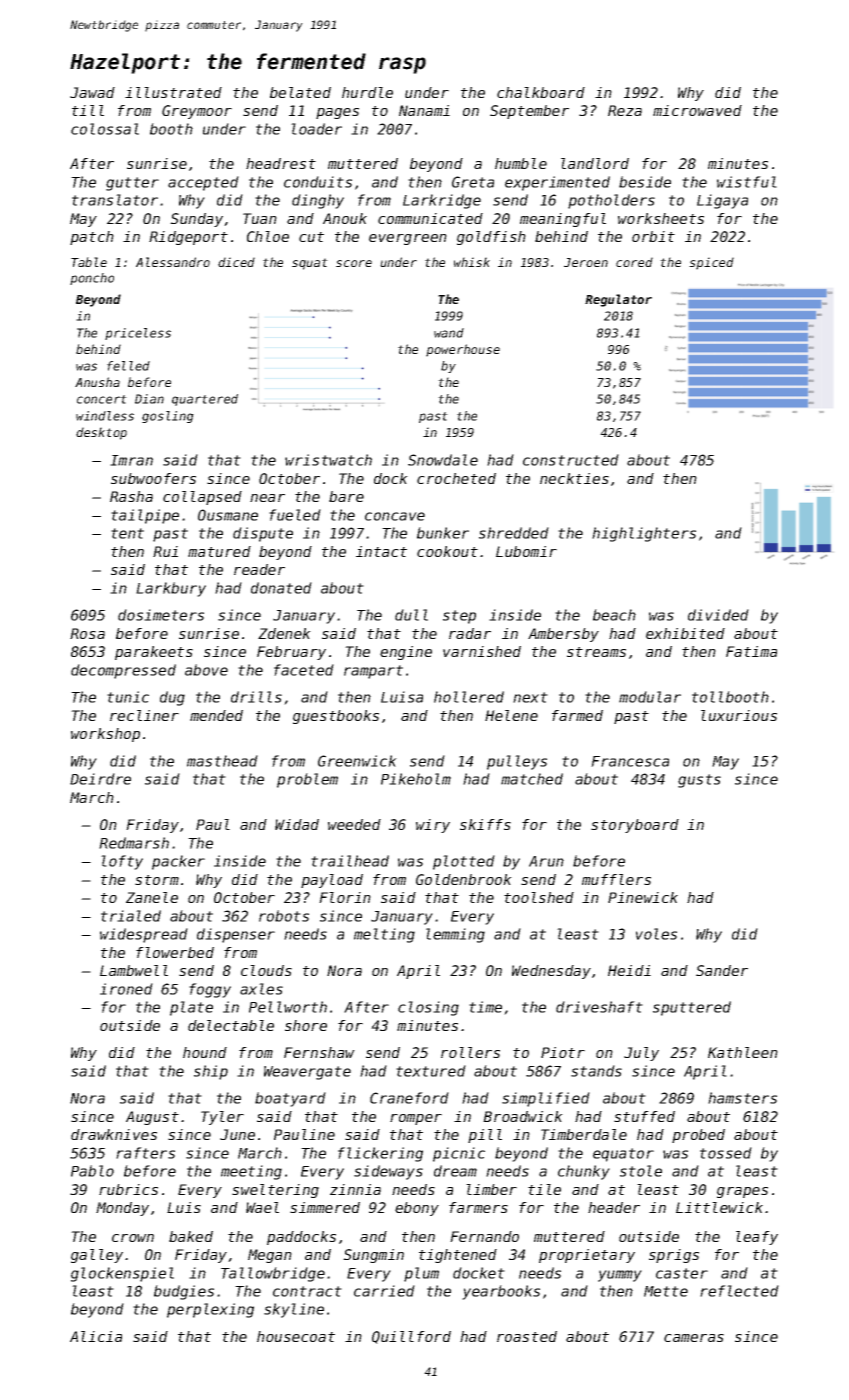 The image size is (849, 1400). What do you see at coordinates (625, 110) in the screenshot?
I see `Reza` at bounding box center [625, 110].
